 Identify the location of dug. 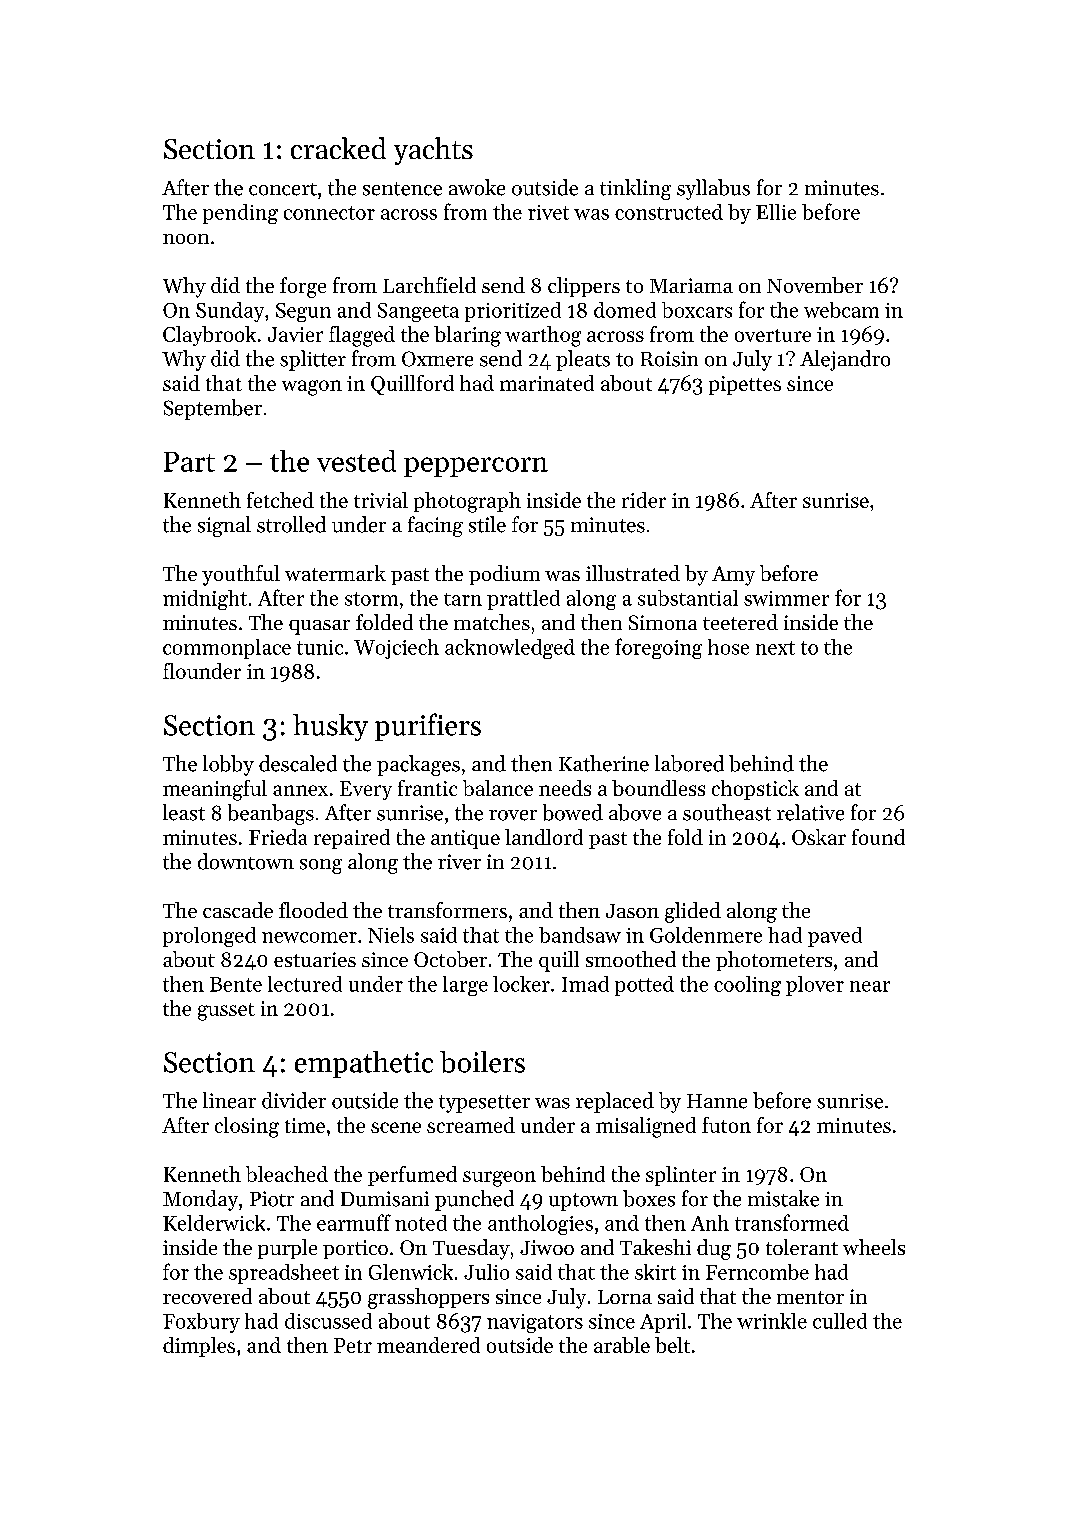
(714, 1249).
